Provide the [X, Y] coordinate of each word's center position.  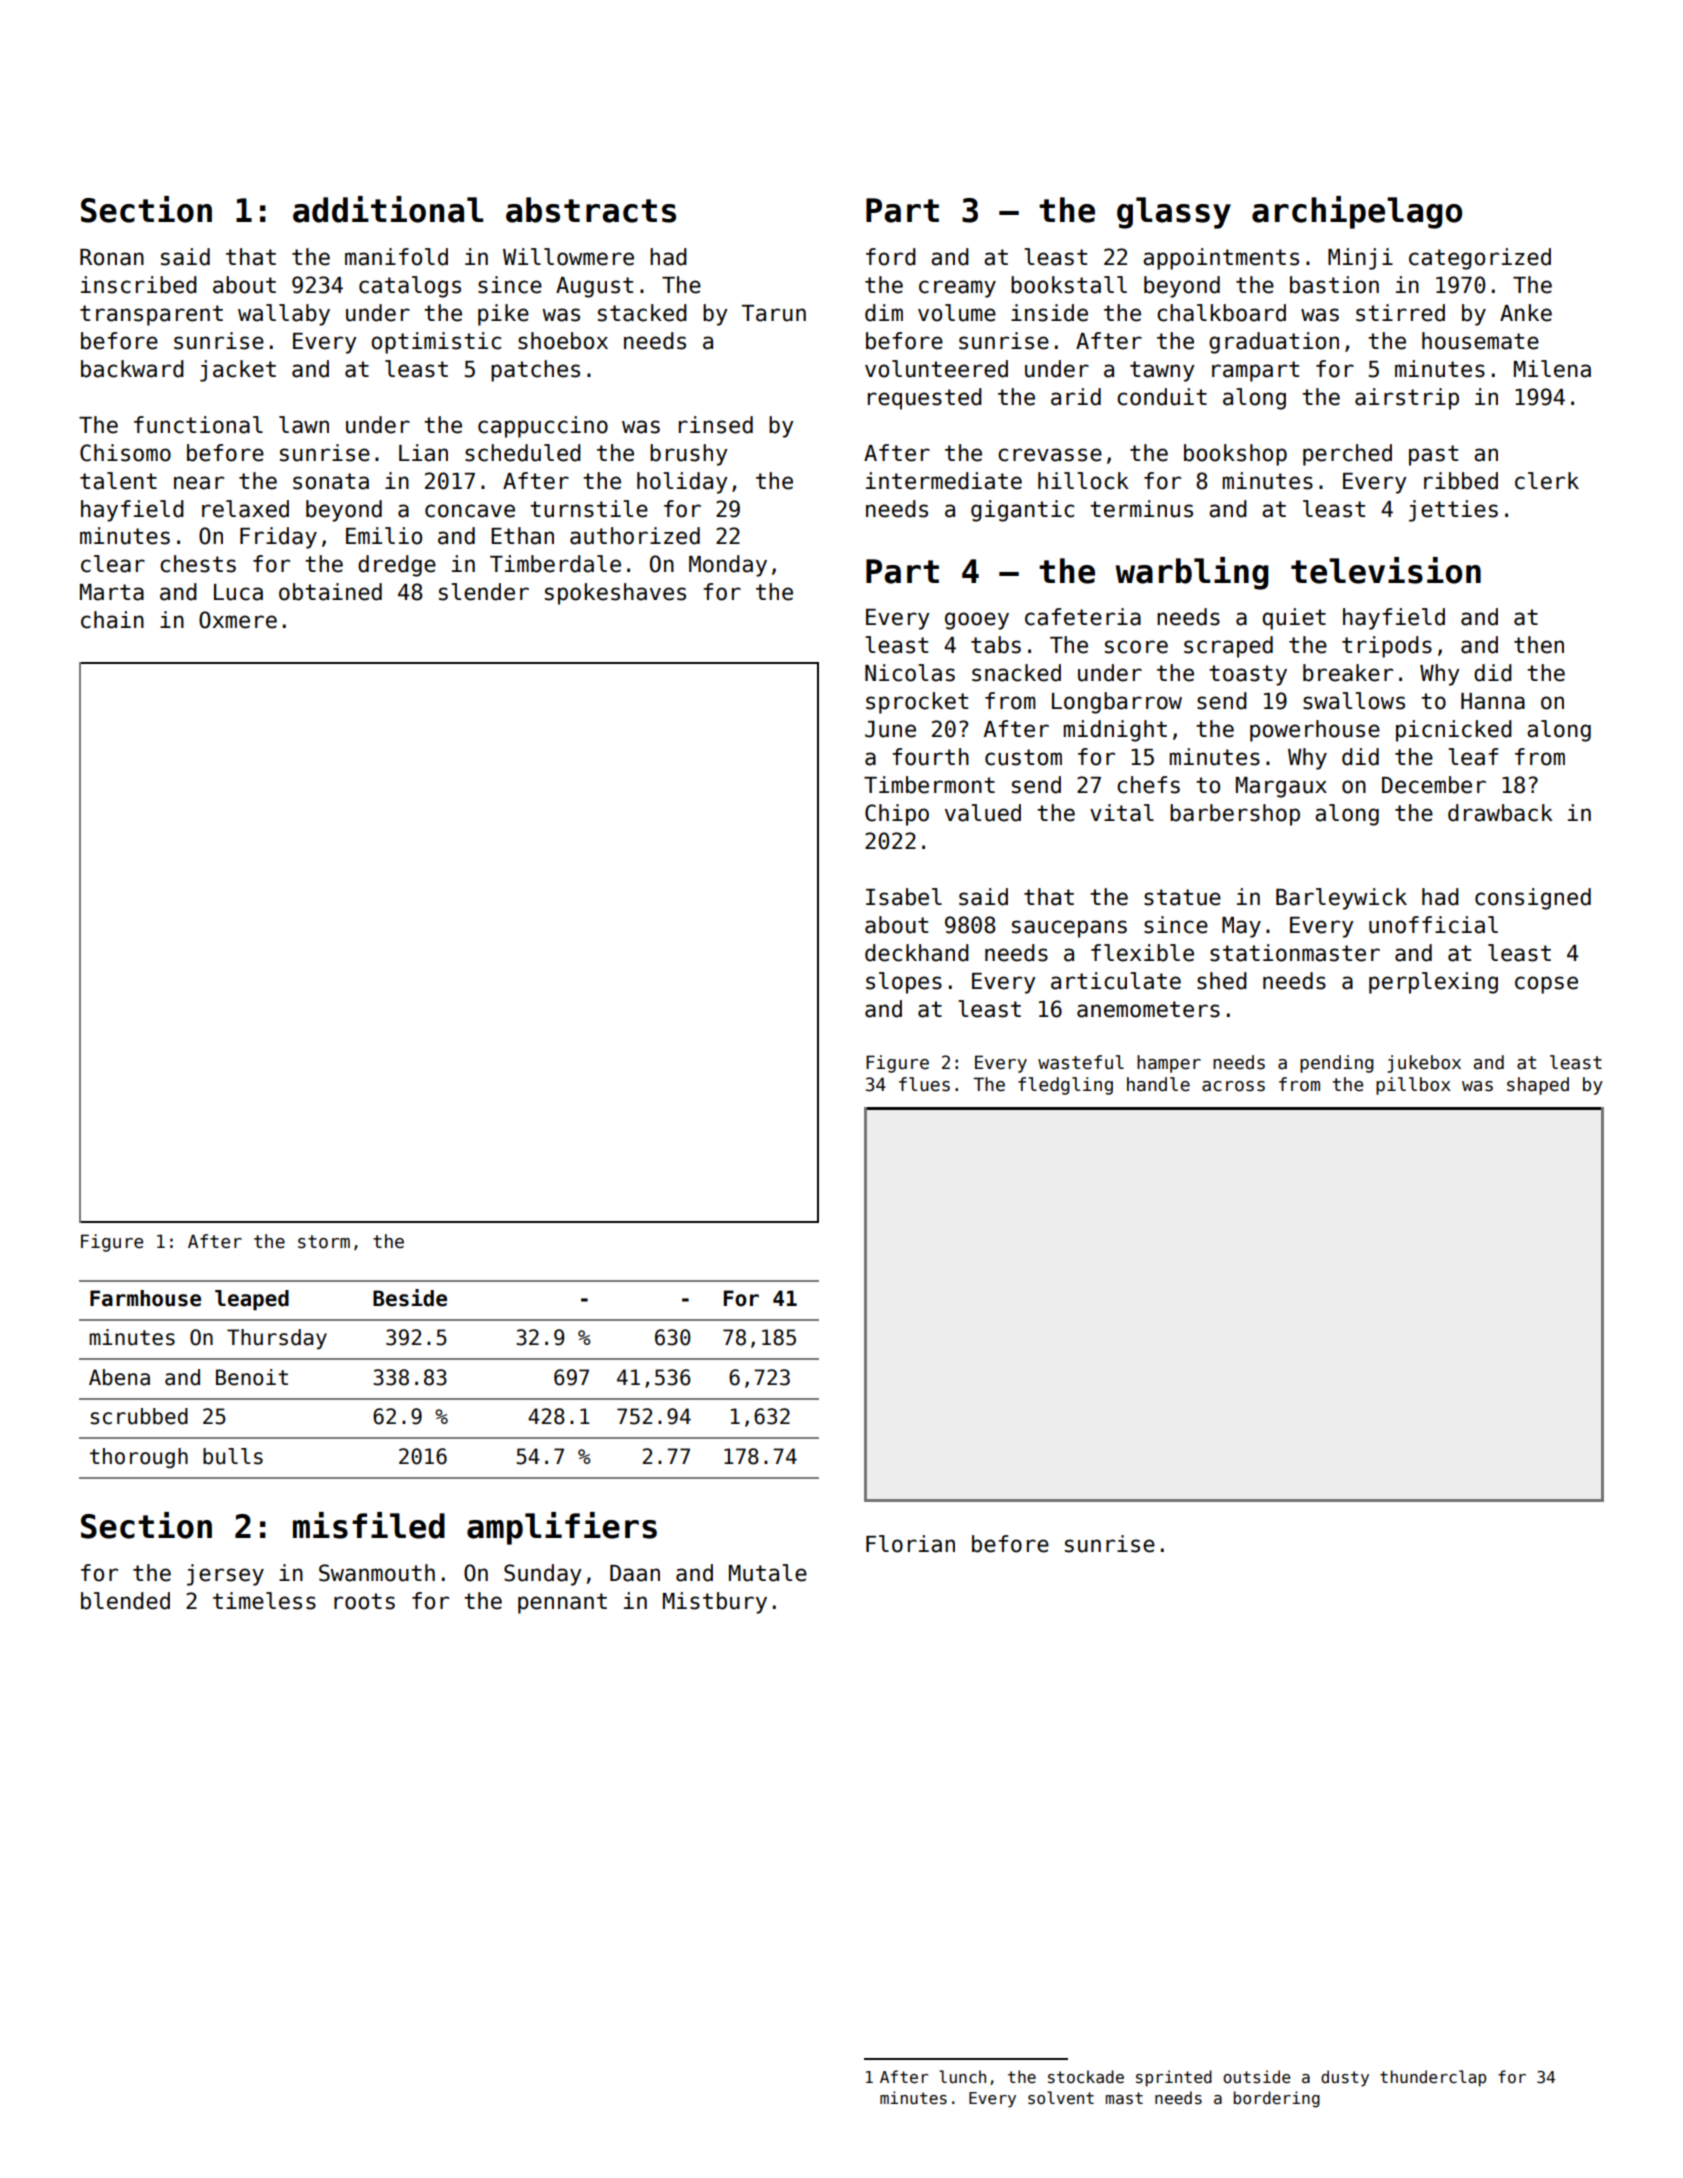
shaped [1538, 1086]
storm [324, 1242]
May [1241, 927]
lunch [962, 2076]
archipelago [1357, 212]
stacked [642, 313]
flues [924, 1084]
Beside [410, 1298]
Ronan [112, 257]
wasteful [1081, 1062]
